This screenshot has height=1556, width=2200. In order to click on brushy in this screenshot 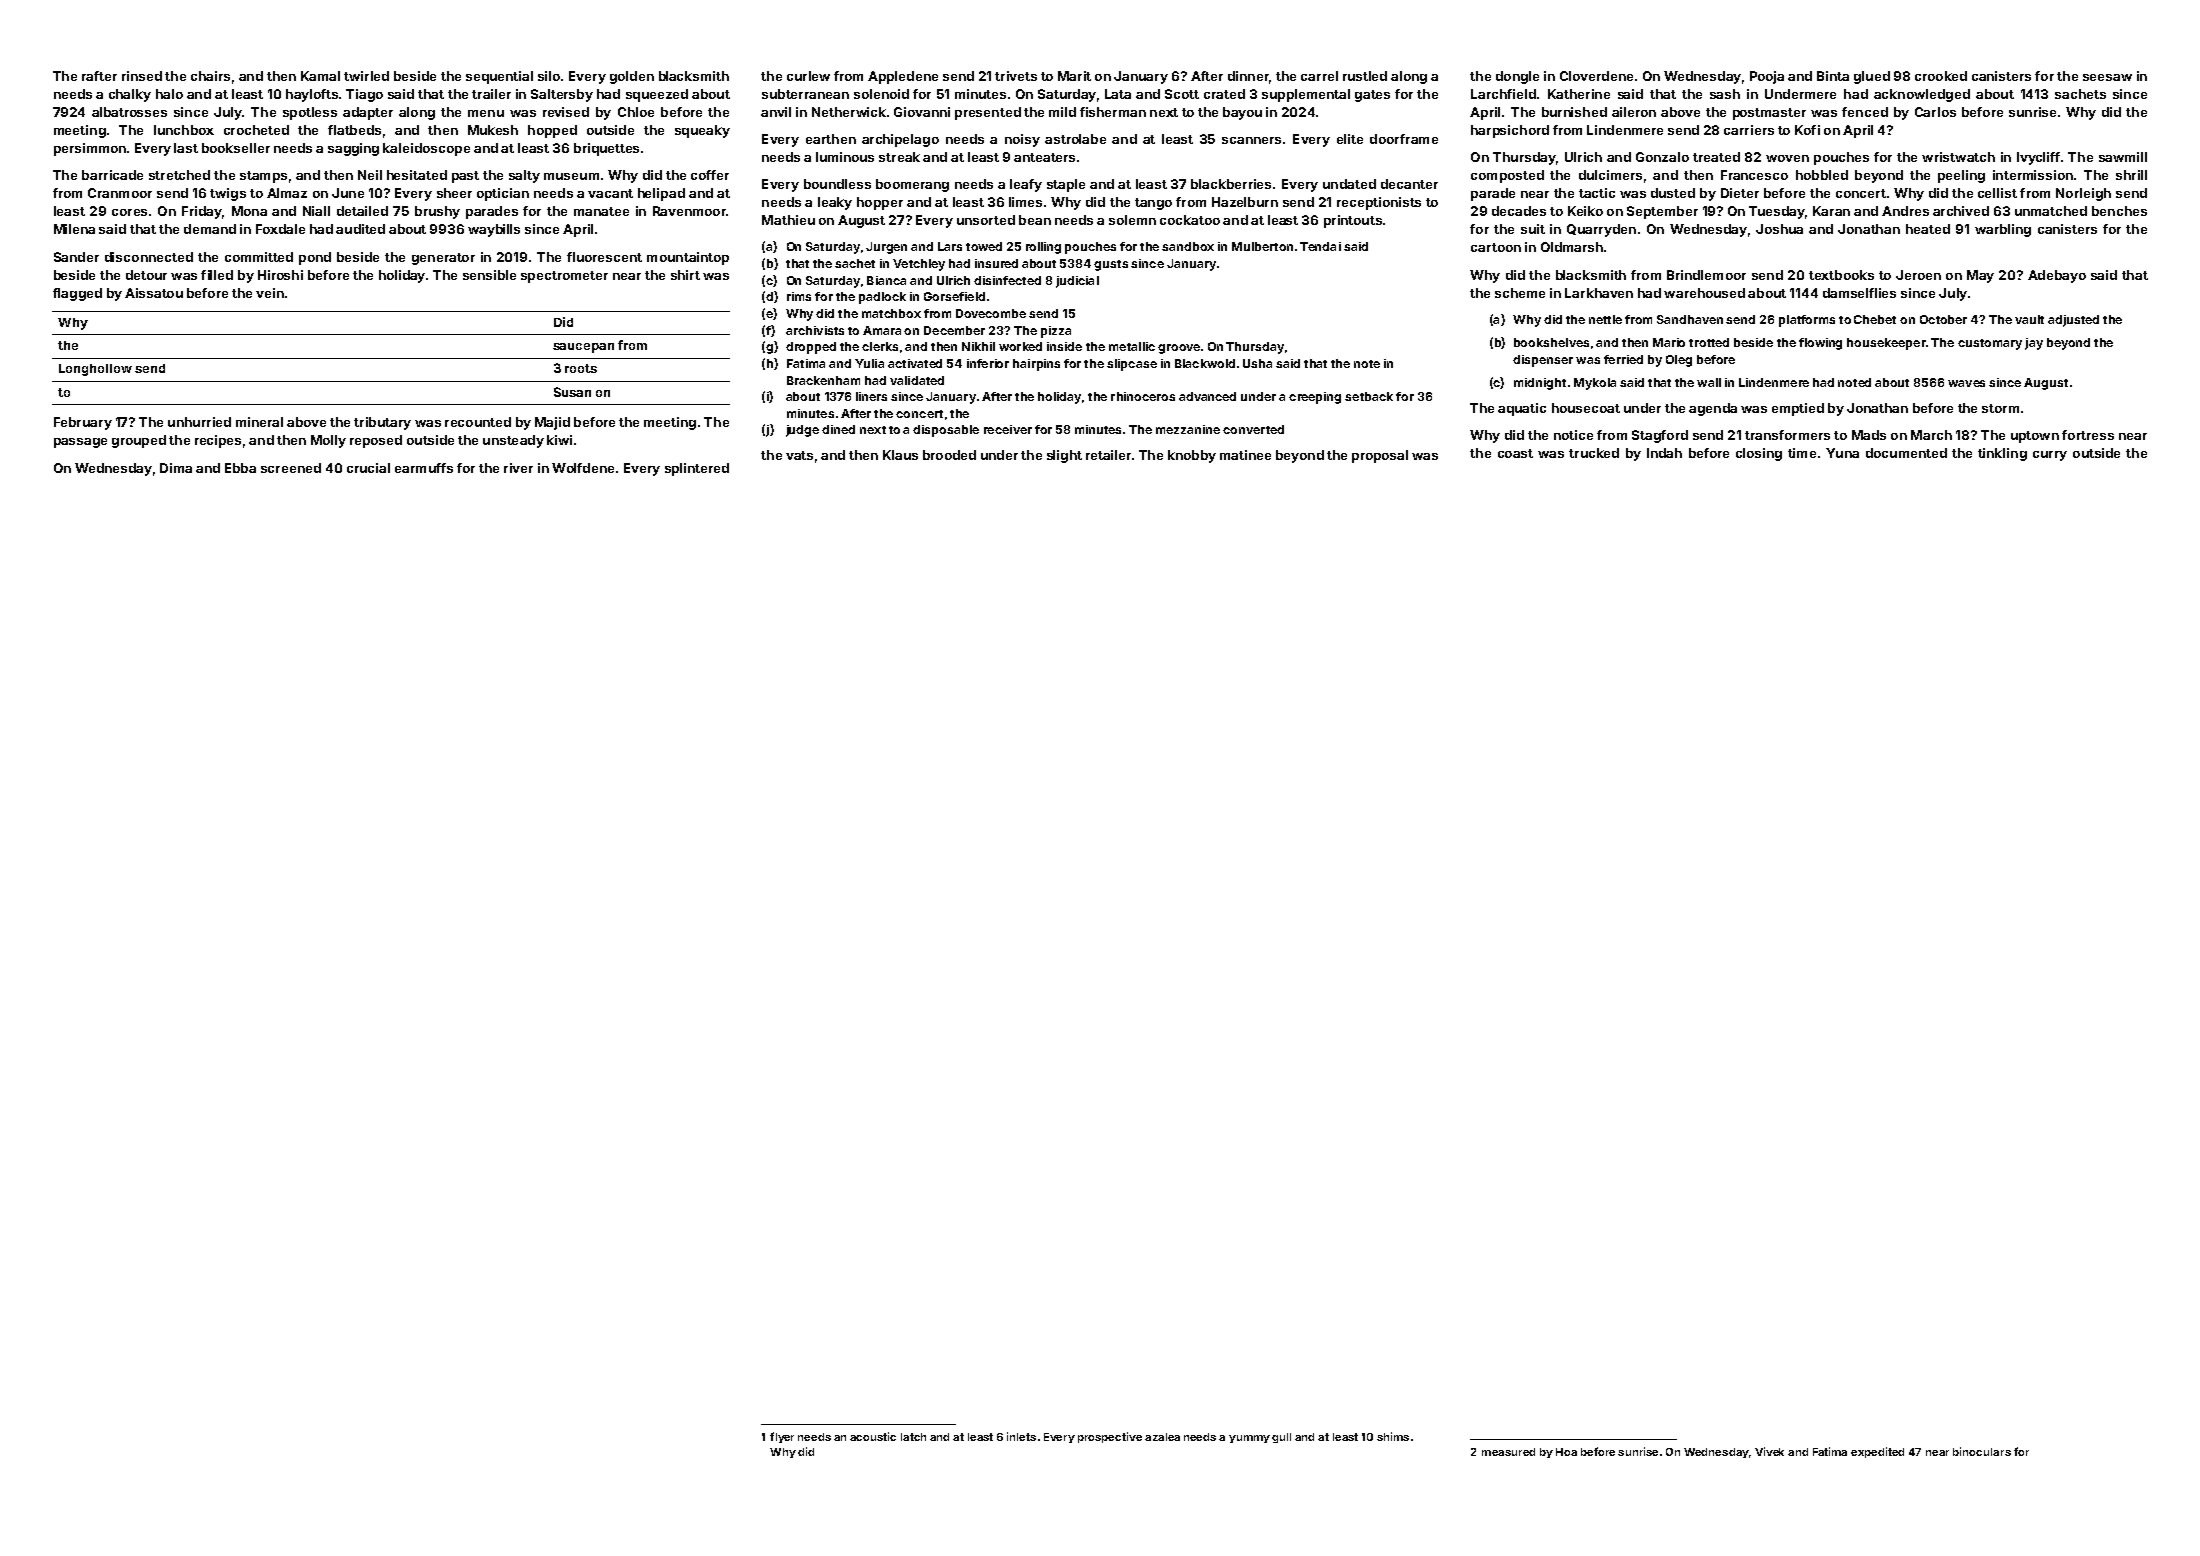, I will do `click(437, 212)`.
